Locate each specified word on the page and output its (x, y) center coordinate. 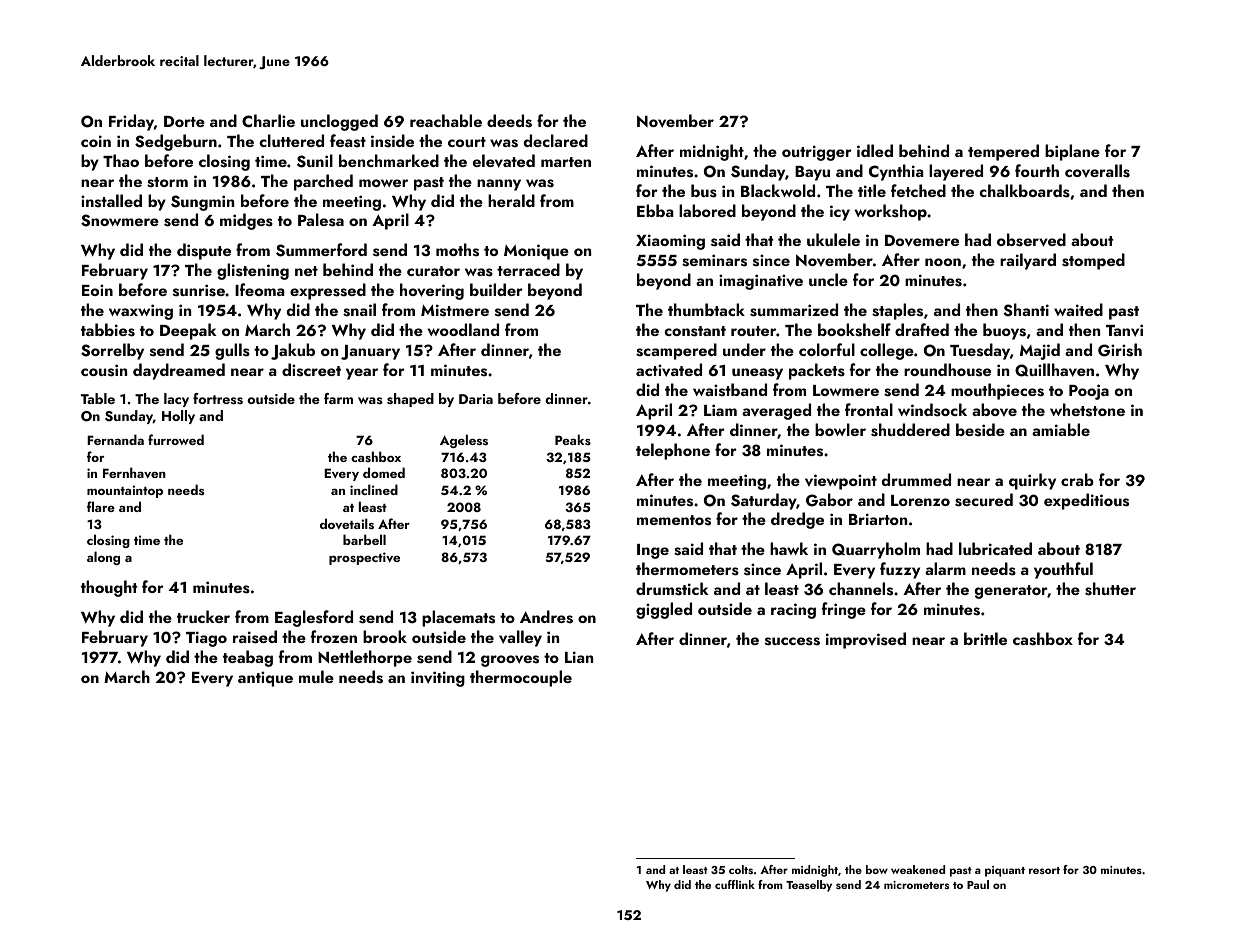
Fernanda (115, 439)
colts (741, 869)
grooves (510, 661)
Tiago (206, 639)
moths (457, 250)
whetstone (1087, 410)
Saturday (763, 501)
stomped (1093, 261)
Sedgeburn (176, 142)
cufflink (735, 884)
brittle (985, 638)
